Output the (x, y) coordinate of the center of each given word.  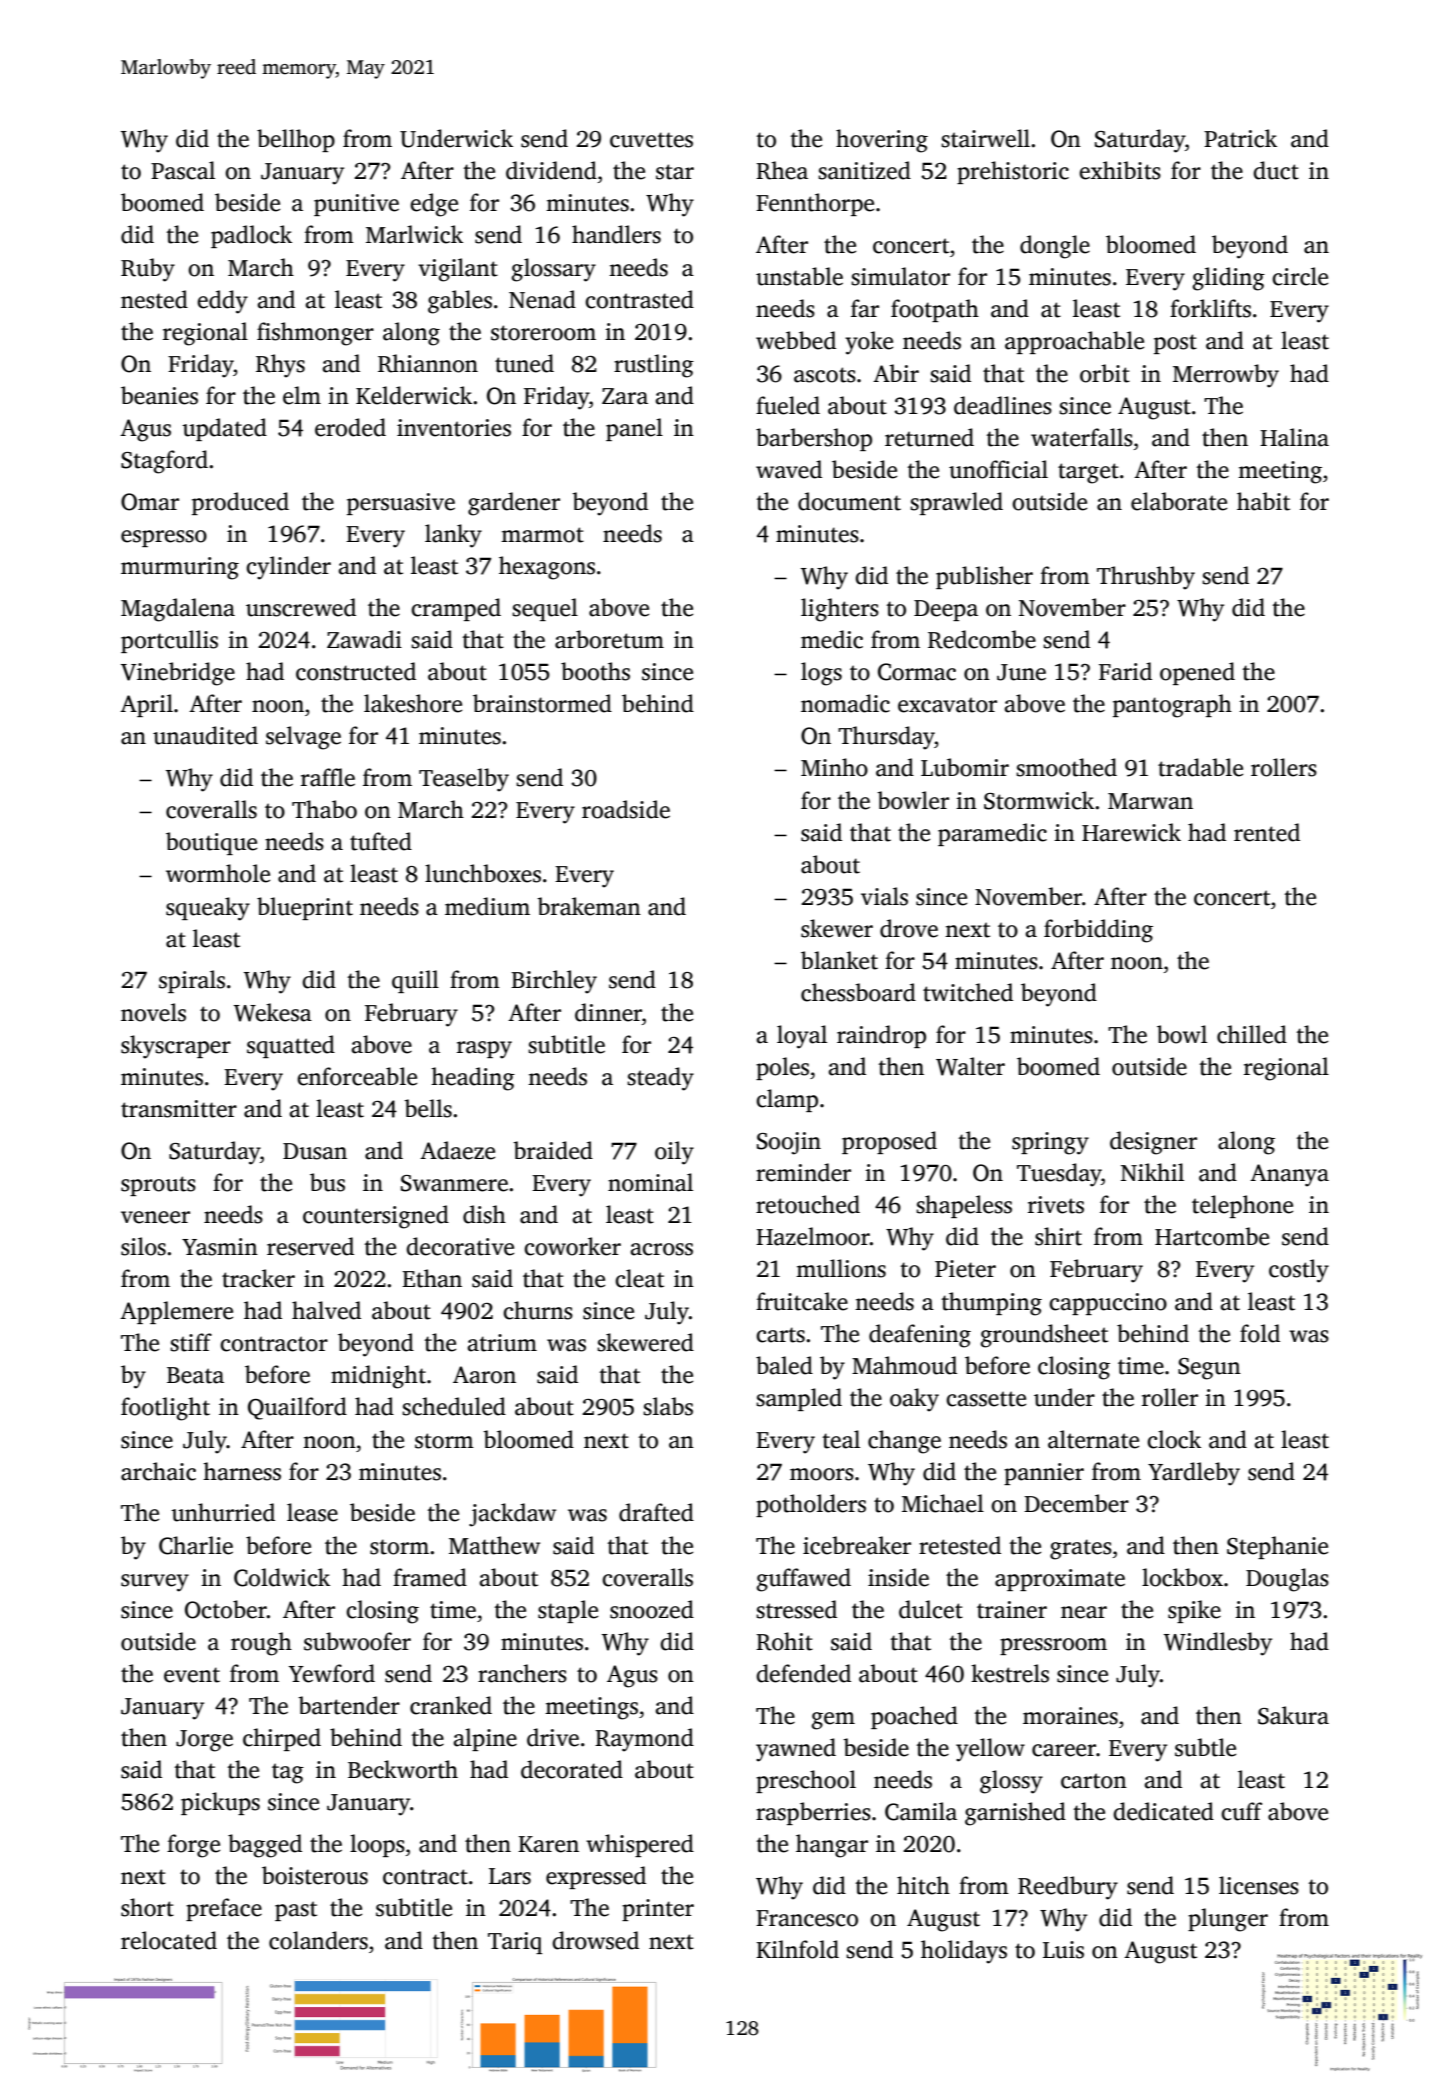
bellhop (296, 140)
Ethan (432, 1278)
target (1088, 473)
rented (1267, 832)
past (296, 1911)
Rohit (784, 1641)
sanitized (864, 170)
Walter (970, 1066)
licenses (1259, 1885)
